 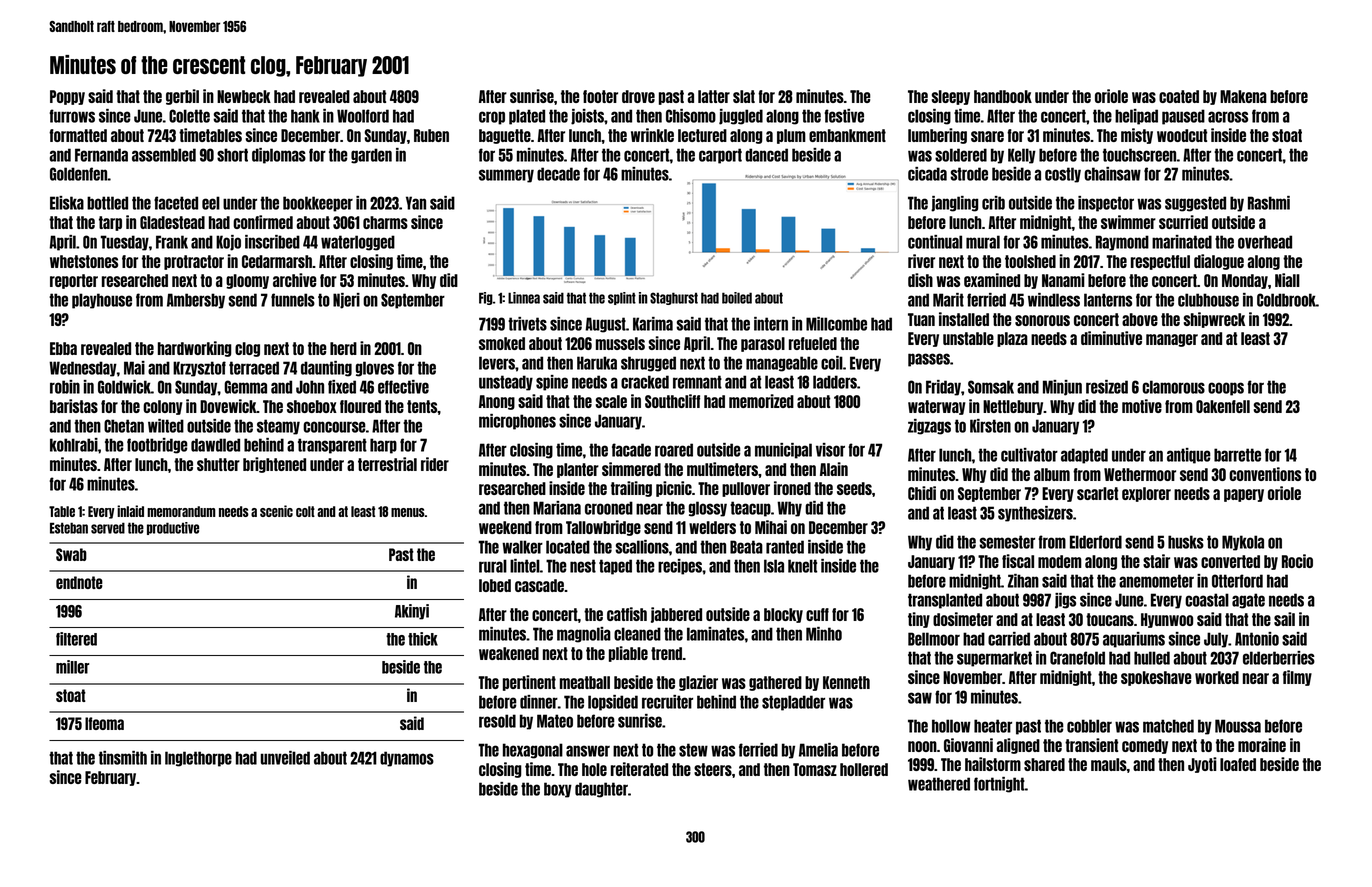 What do you see at coordinates (79, 582) in the document?
I see `endnote` at bounding box center [79, 582].
